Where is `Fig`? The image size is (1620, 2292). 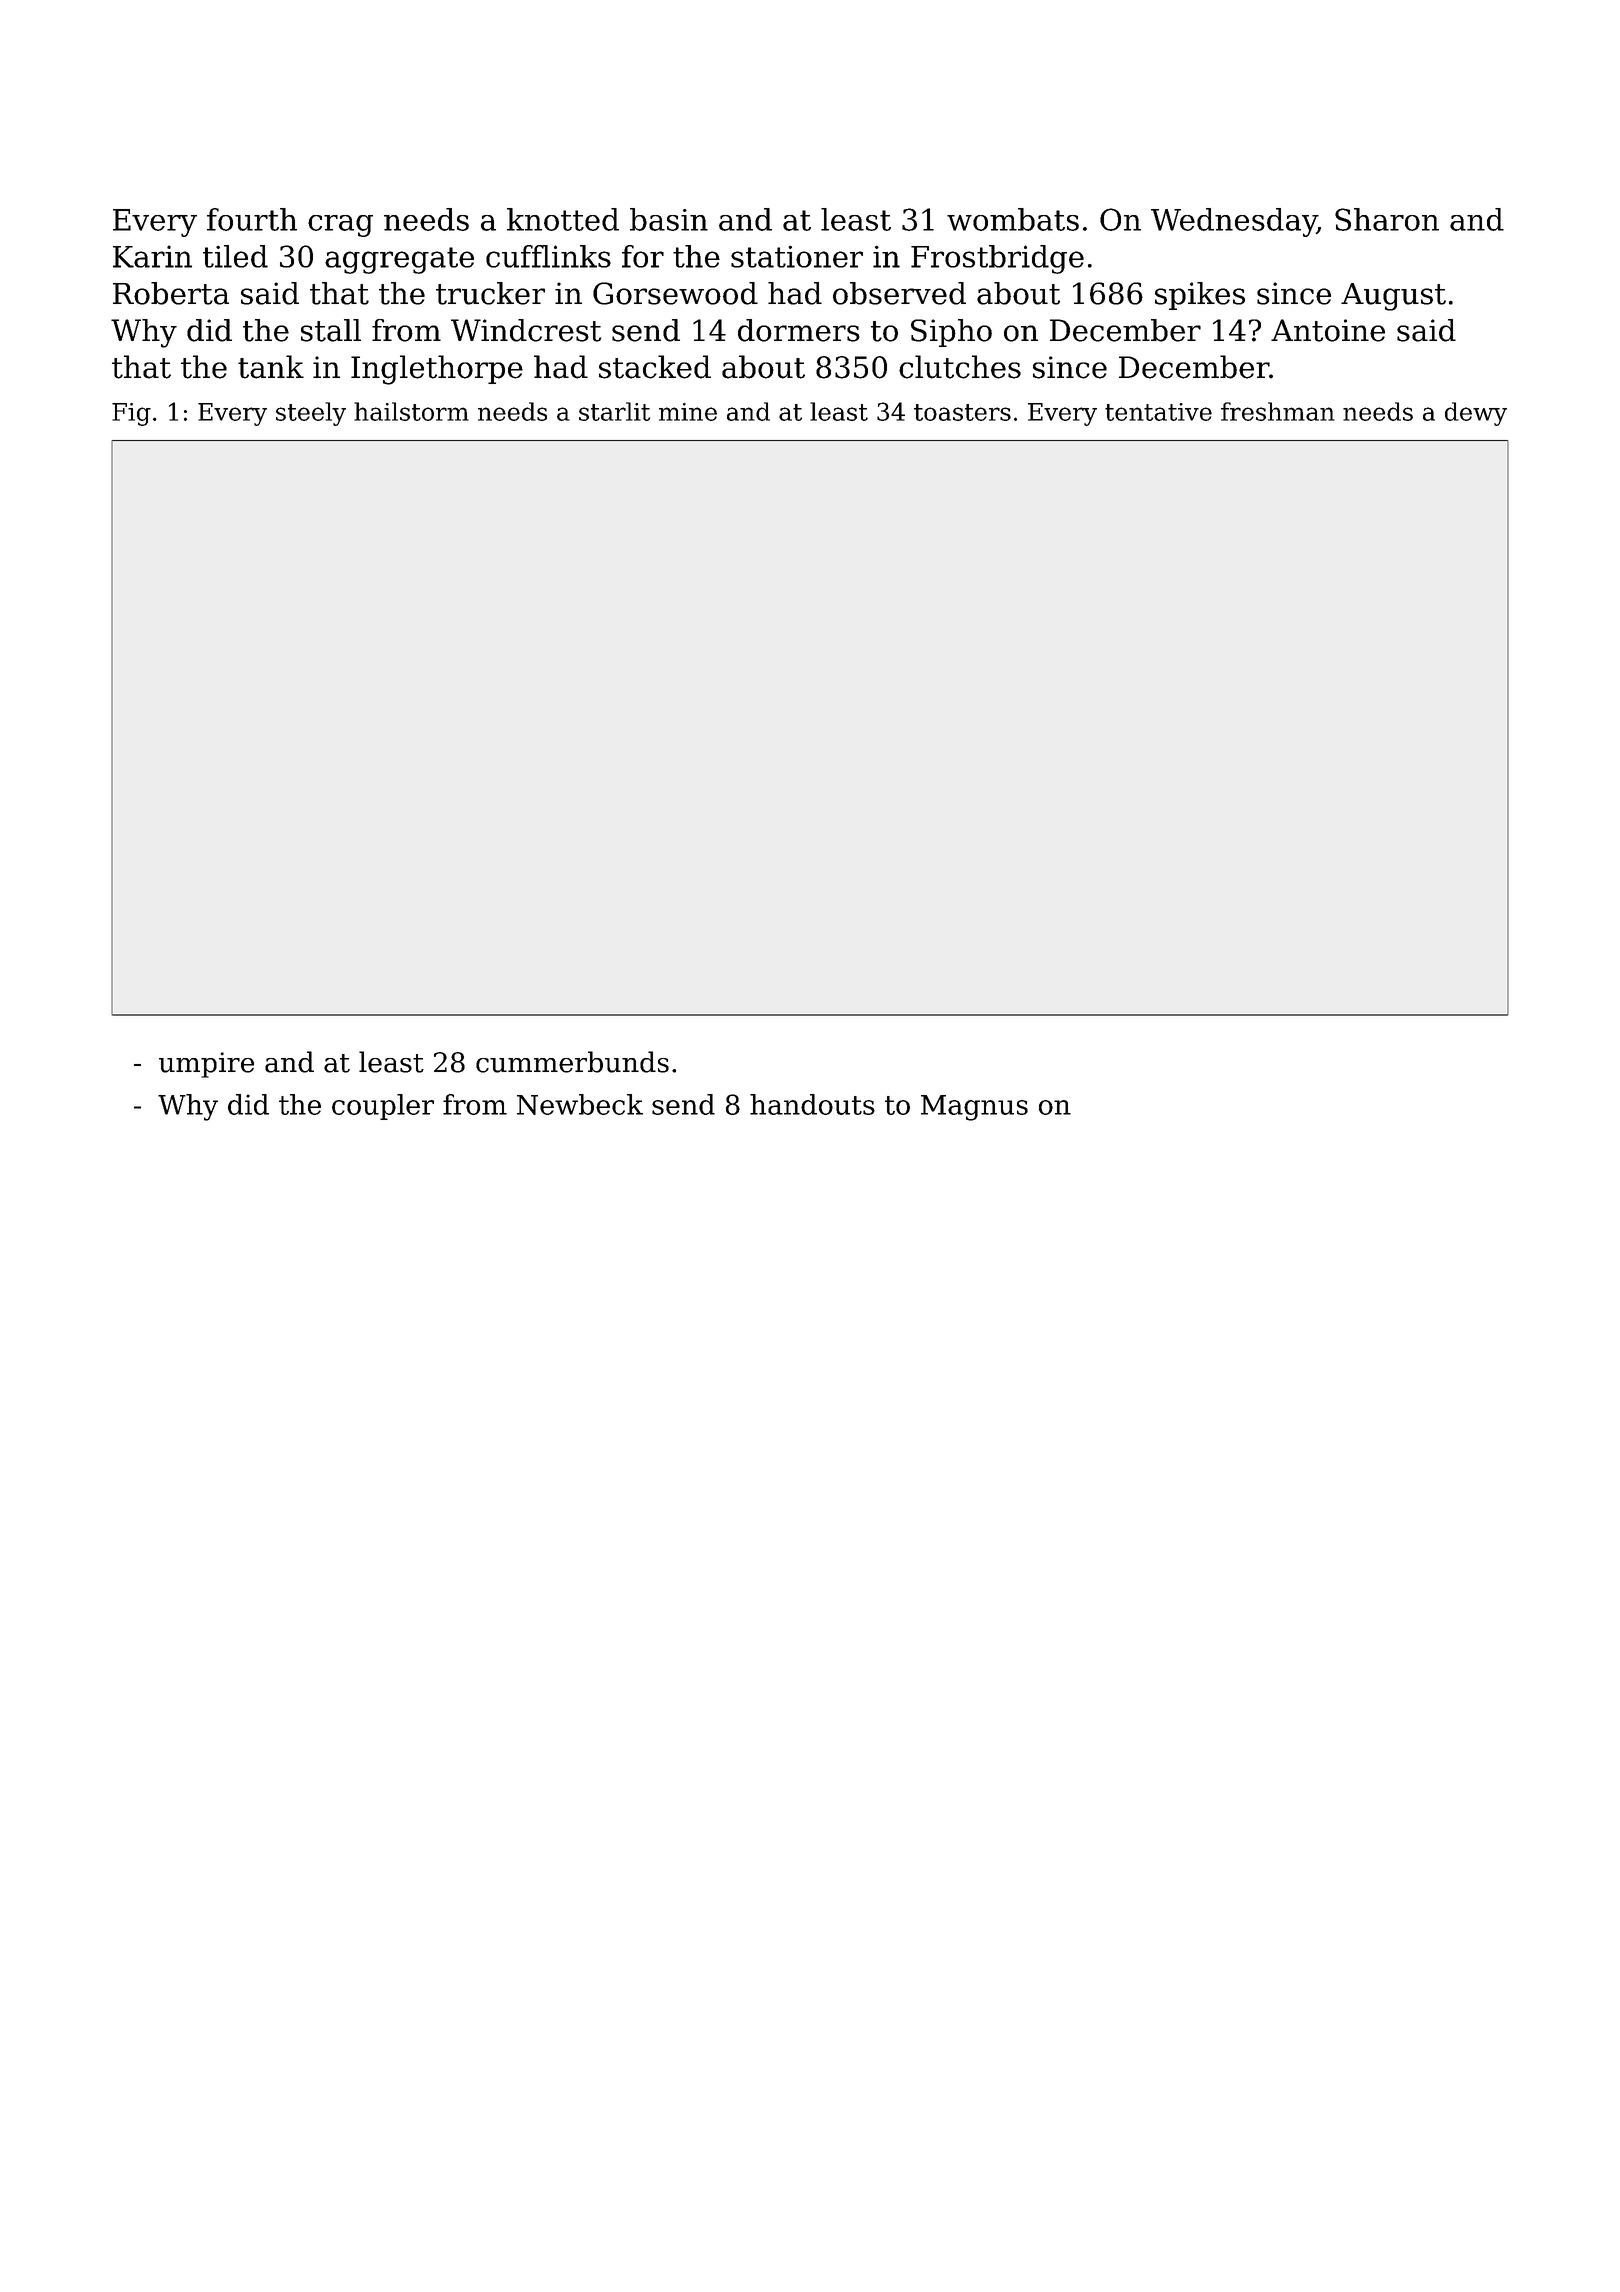 Fig is located at coordinates (131, 414).
